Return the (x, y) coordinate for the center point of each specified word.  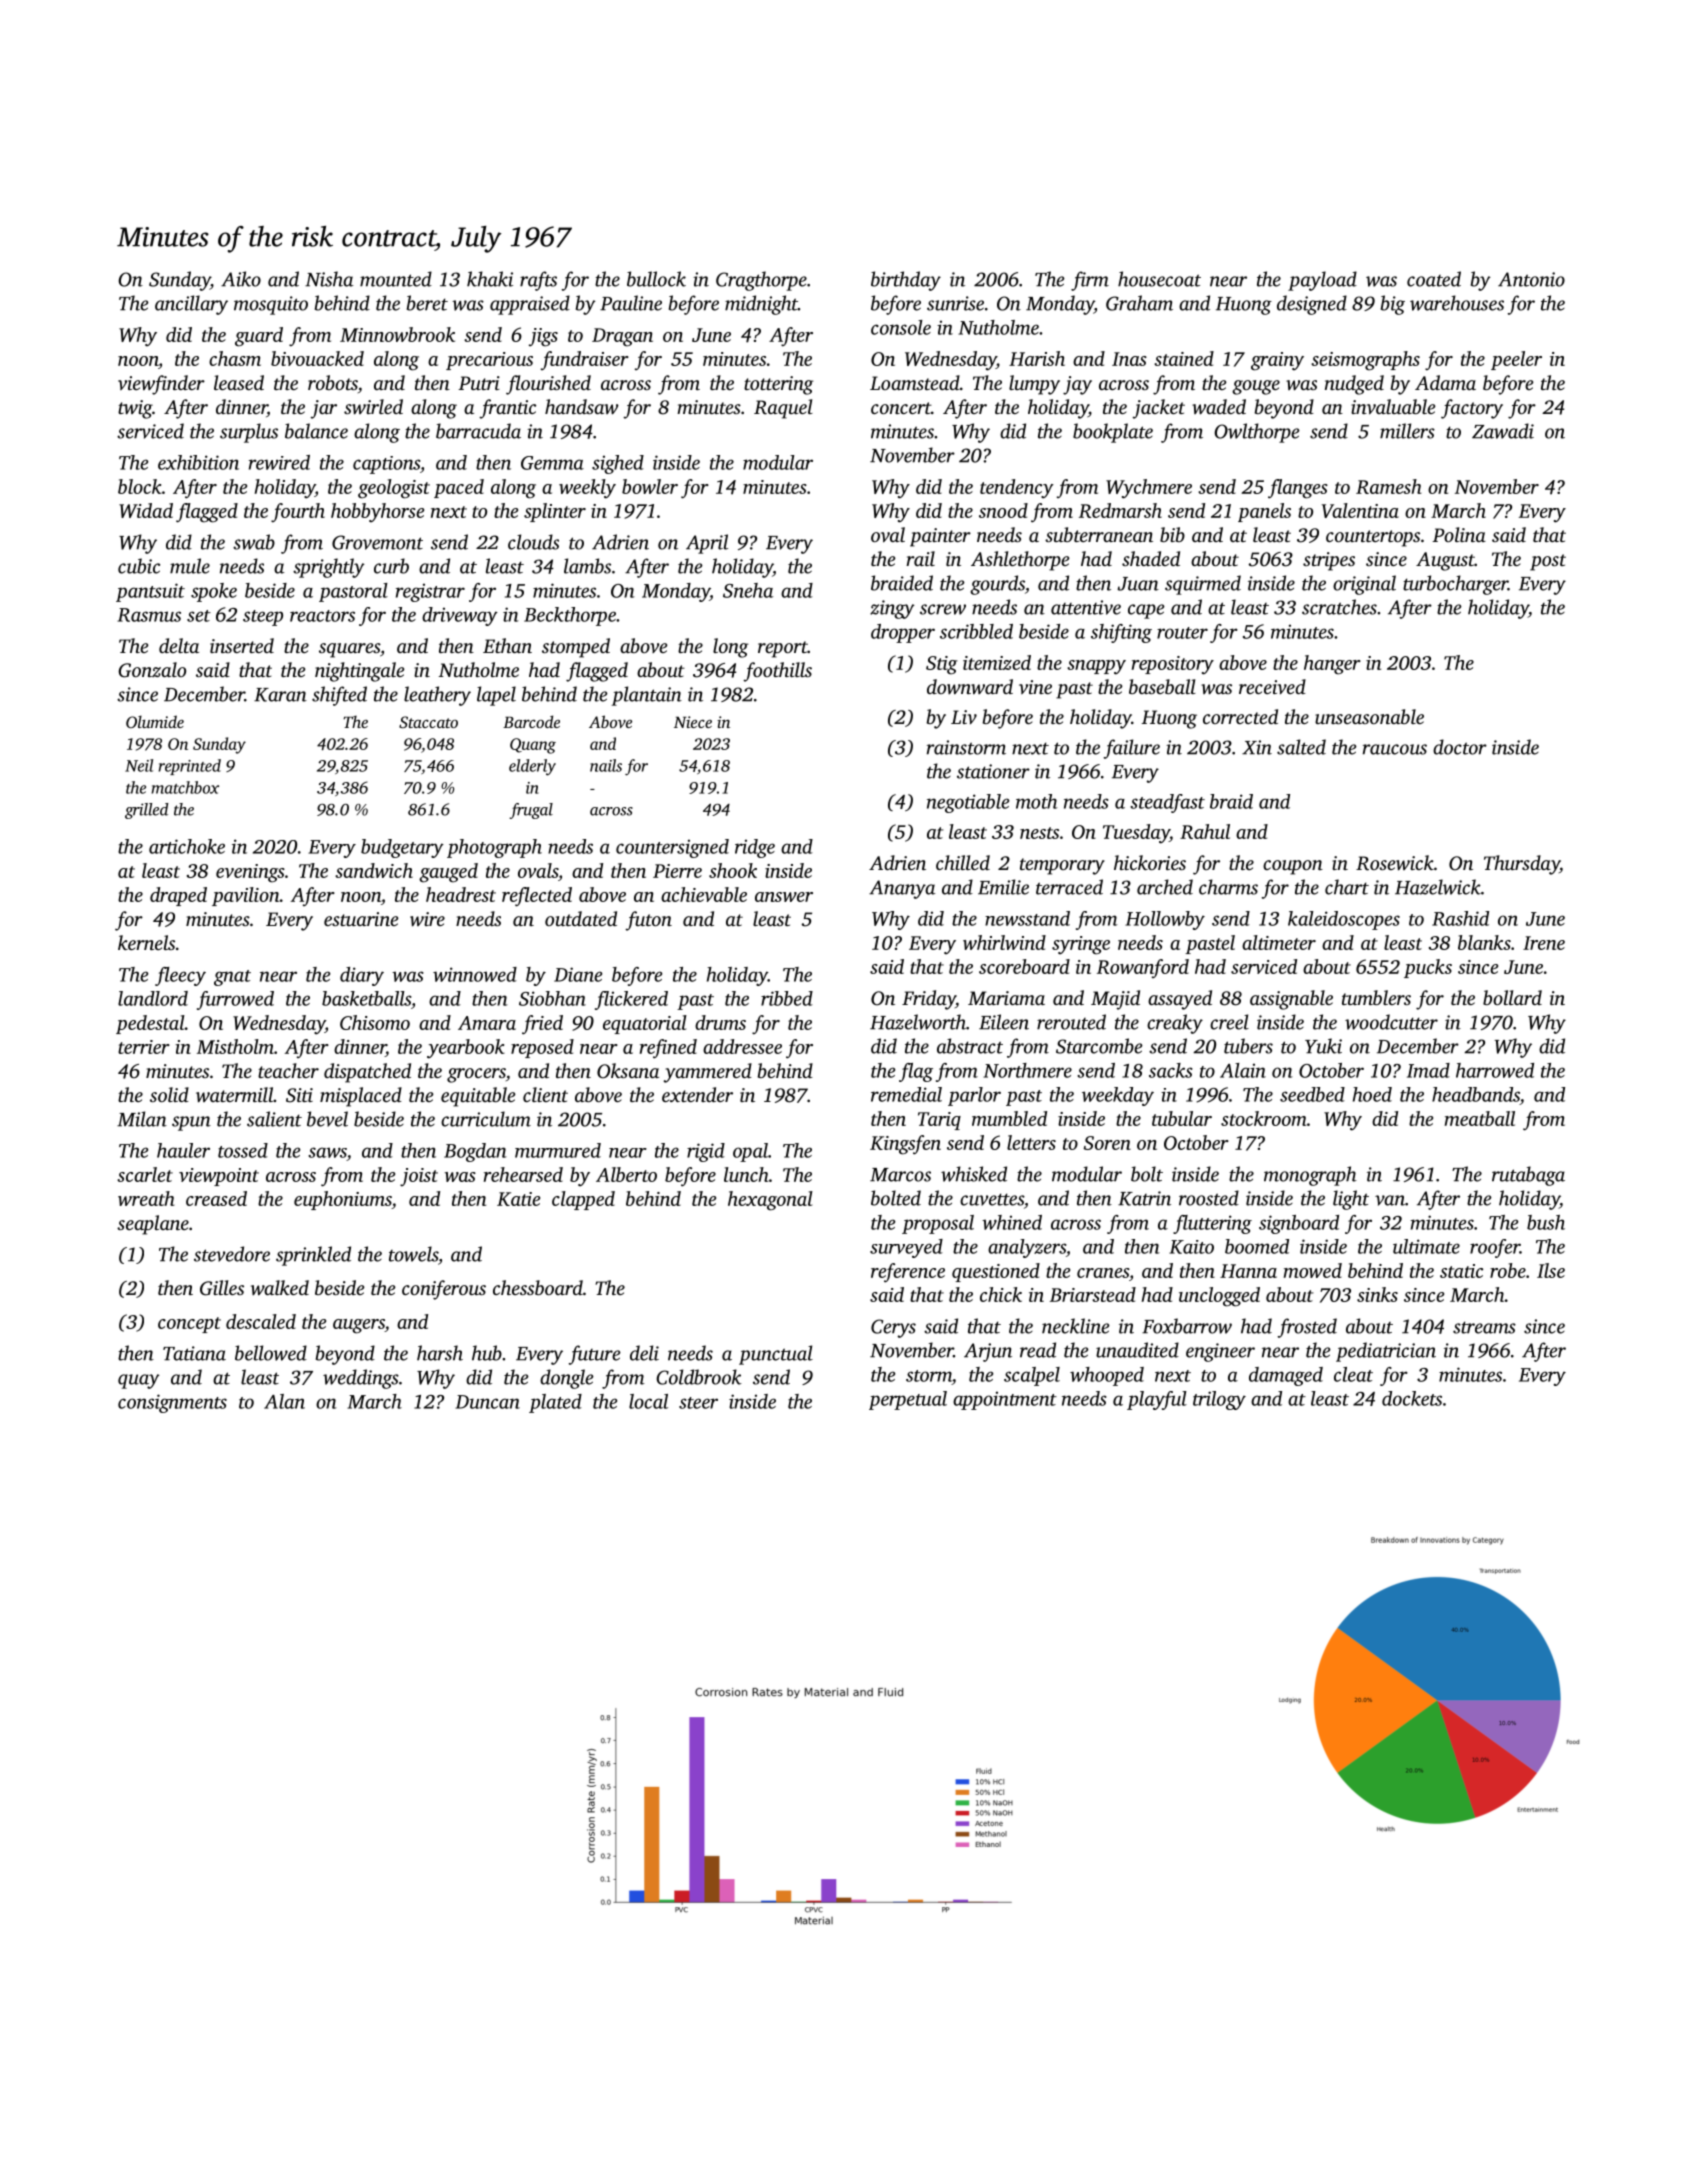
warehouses (1457, 303)
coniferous (444, 1290)
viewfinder (161, 385)
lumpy (1034, 385)
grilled (147, 811)
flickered (631, 1000)
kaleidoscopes (1344, 920)
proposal (938, 1224)
